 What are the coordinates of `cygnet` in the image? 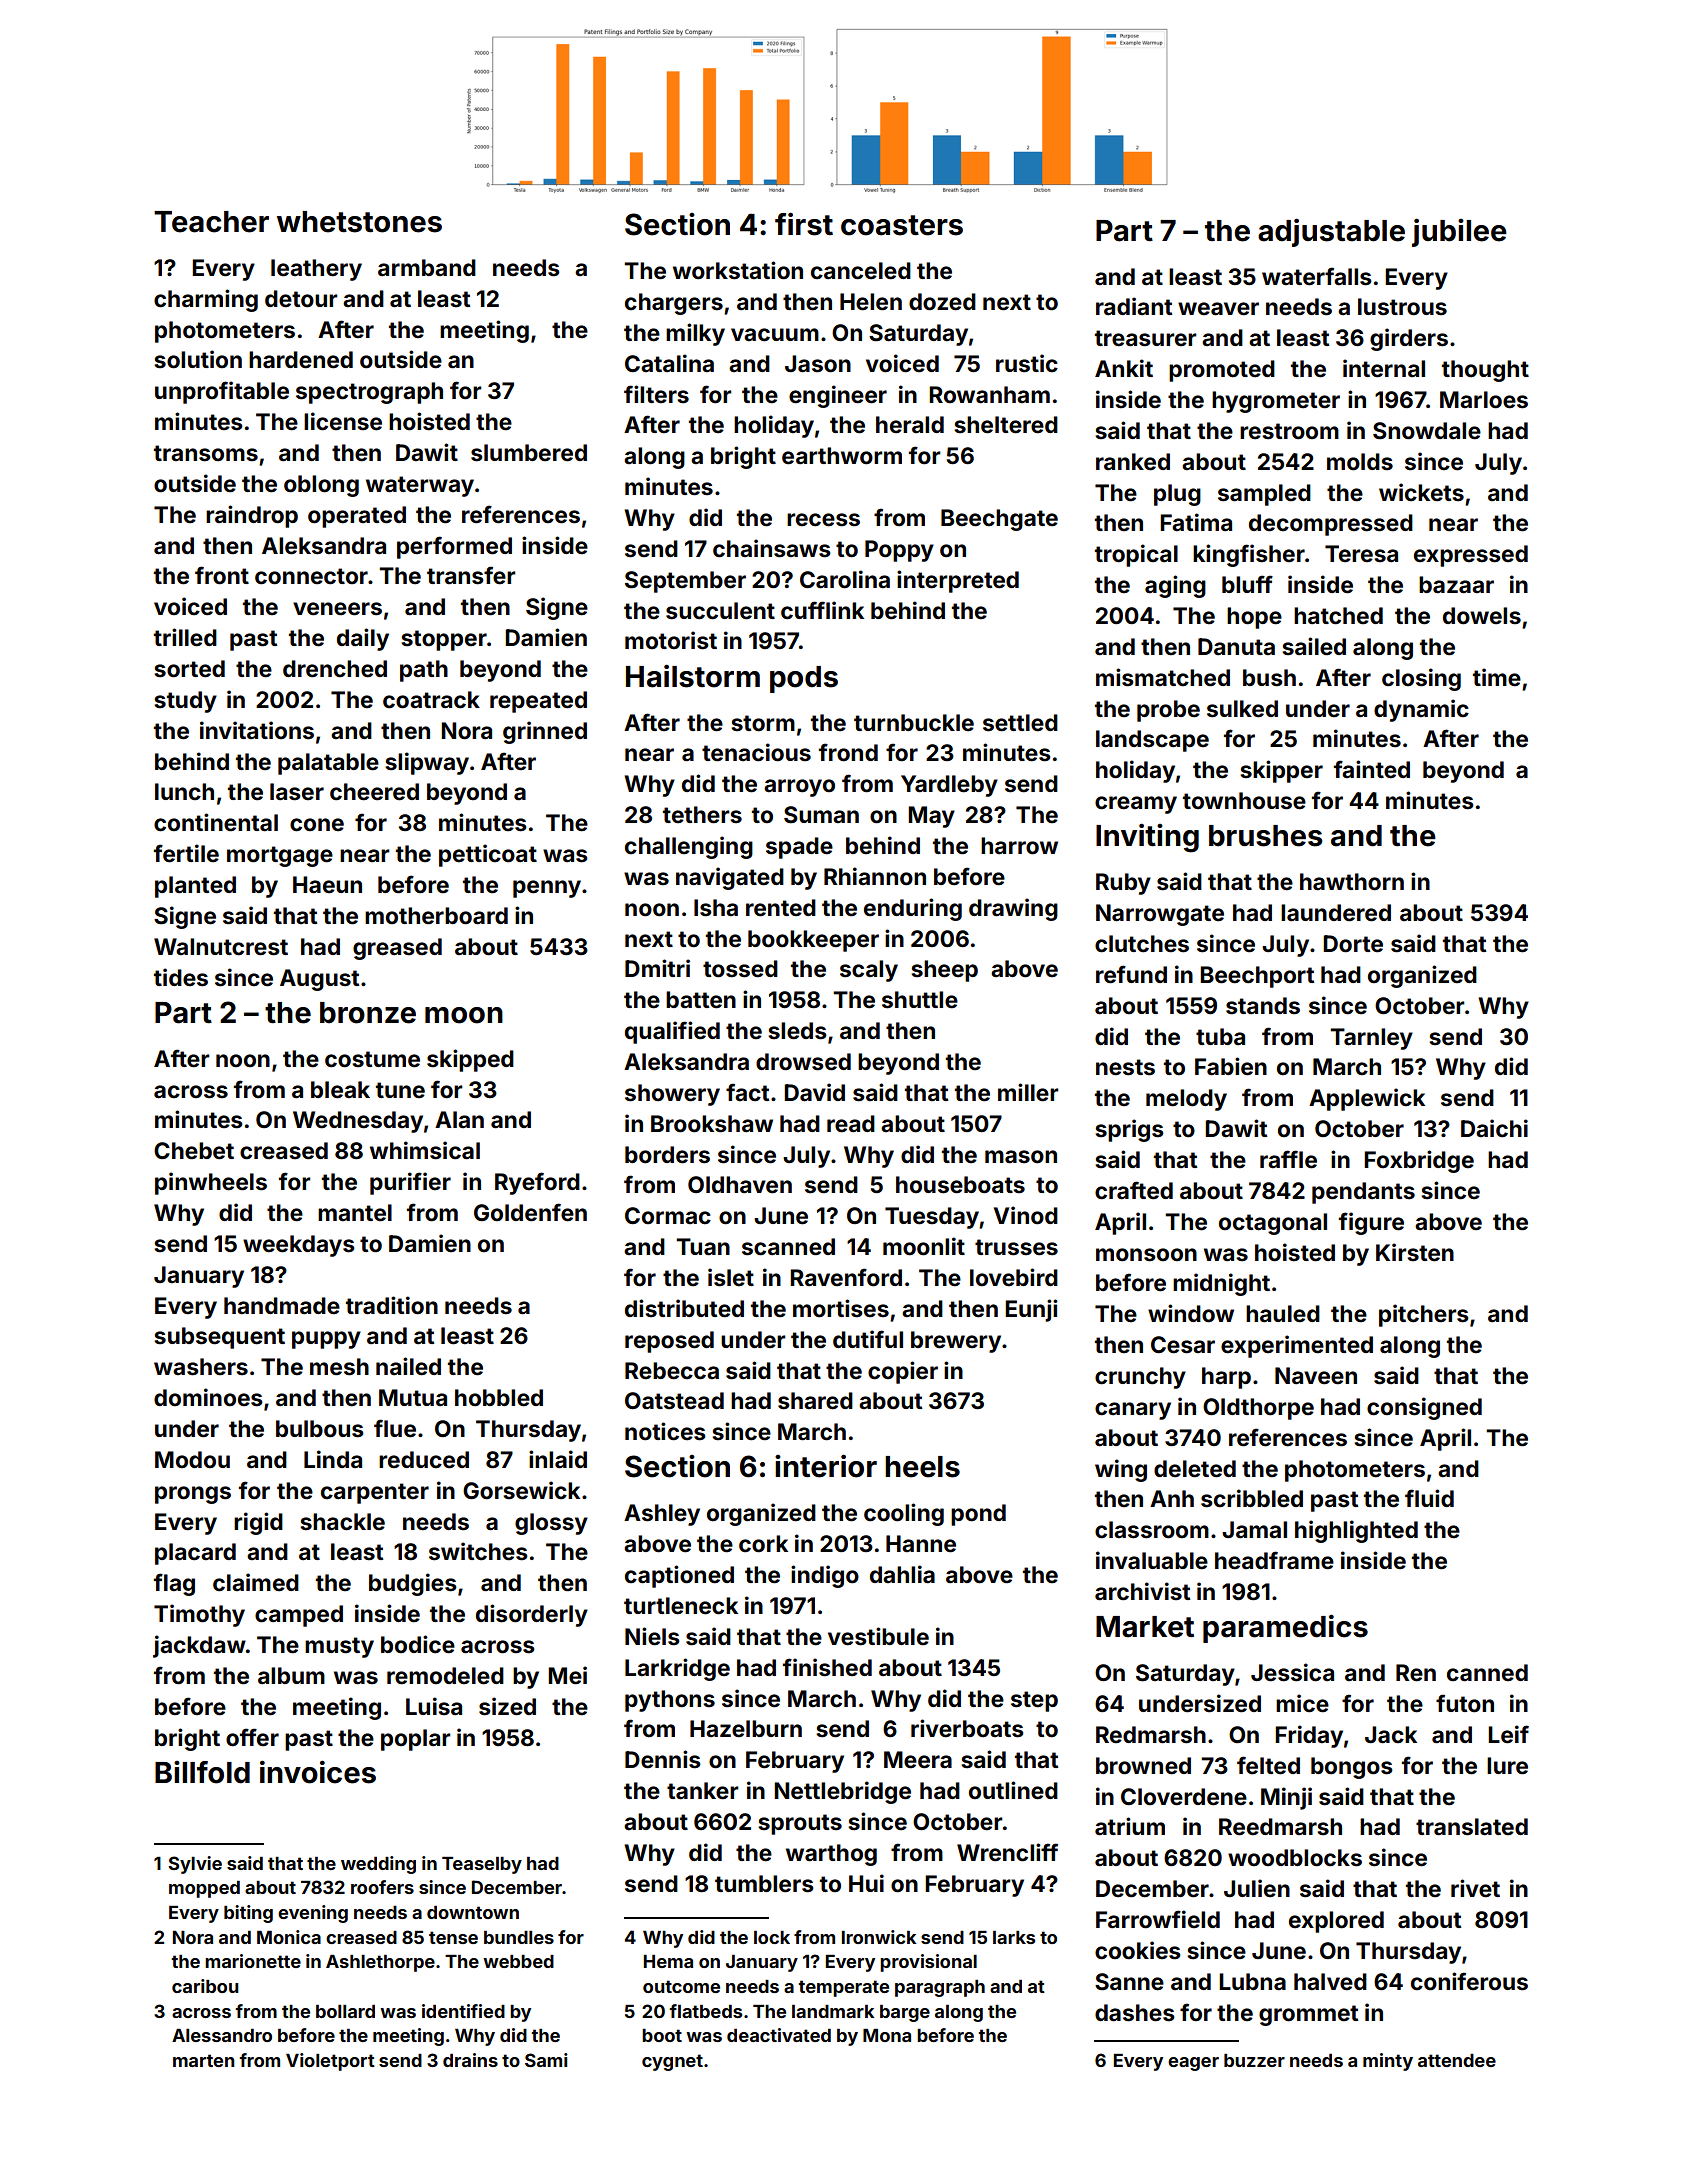 It's located at (672, 2062).
